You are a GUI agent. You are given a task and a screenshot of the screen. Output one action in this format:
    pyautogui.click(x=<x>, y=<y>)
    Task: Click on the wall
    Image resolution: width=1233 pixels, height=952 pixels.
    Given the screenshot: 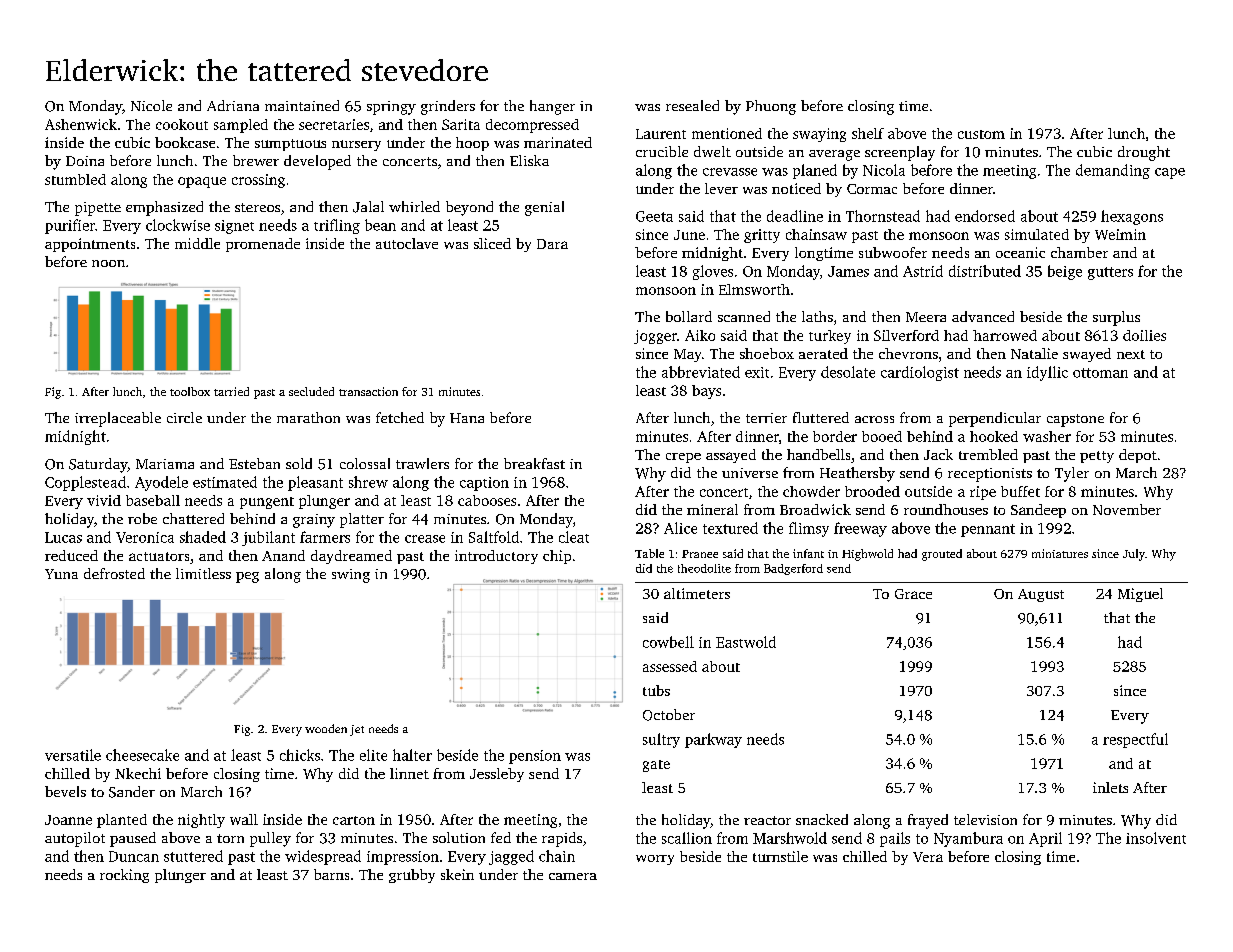 What is the action you would take?
    pyautogui.click(x=244, y=819)
